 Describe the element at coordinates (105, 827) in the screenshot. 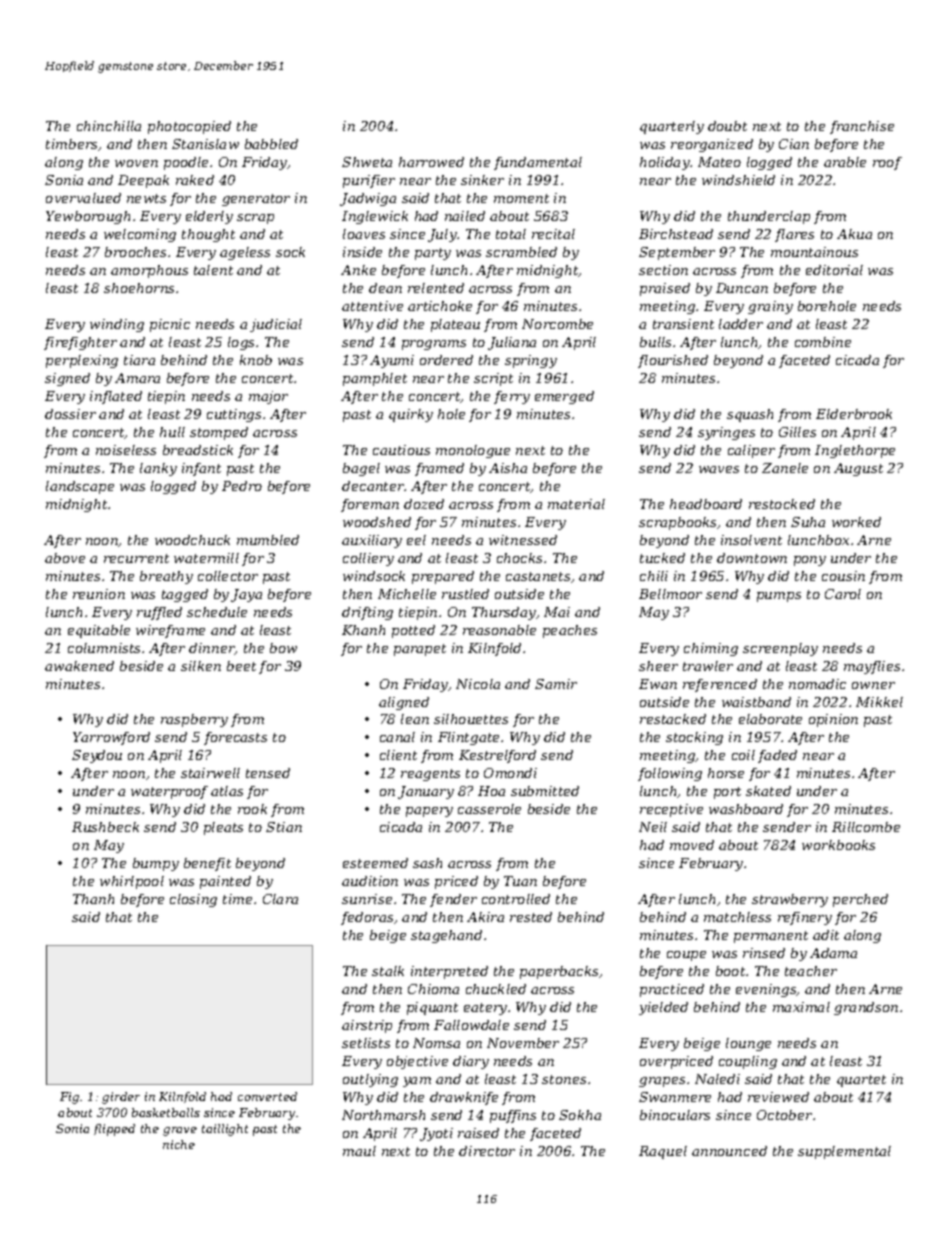

I see `Rushbeck` at that location.
